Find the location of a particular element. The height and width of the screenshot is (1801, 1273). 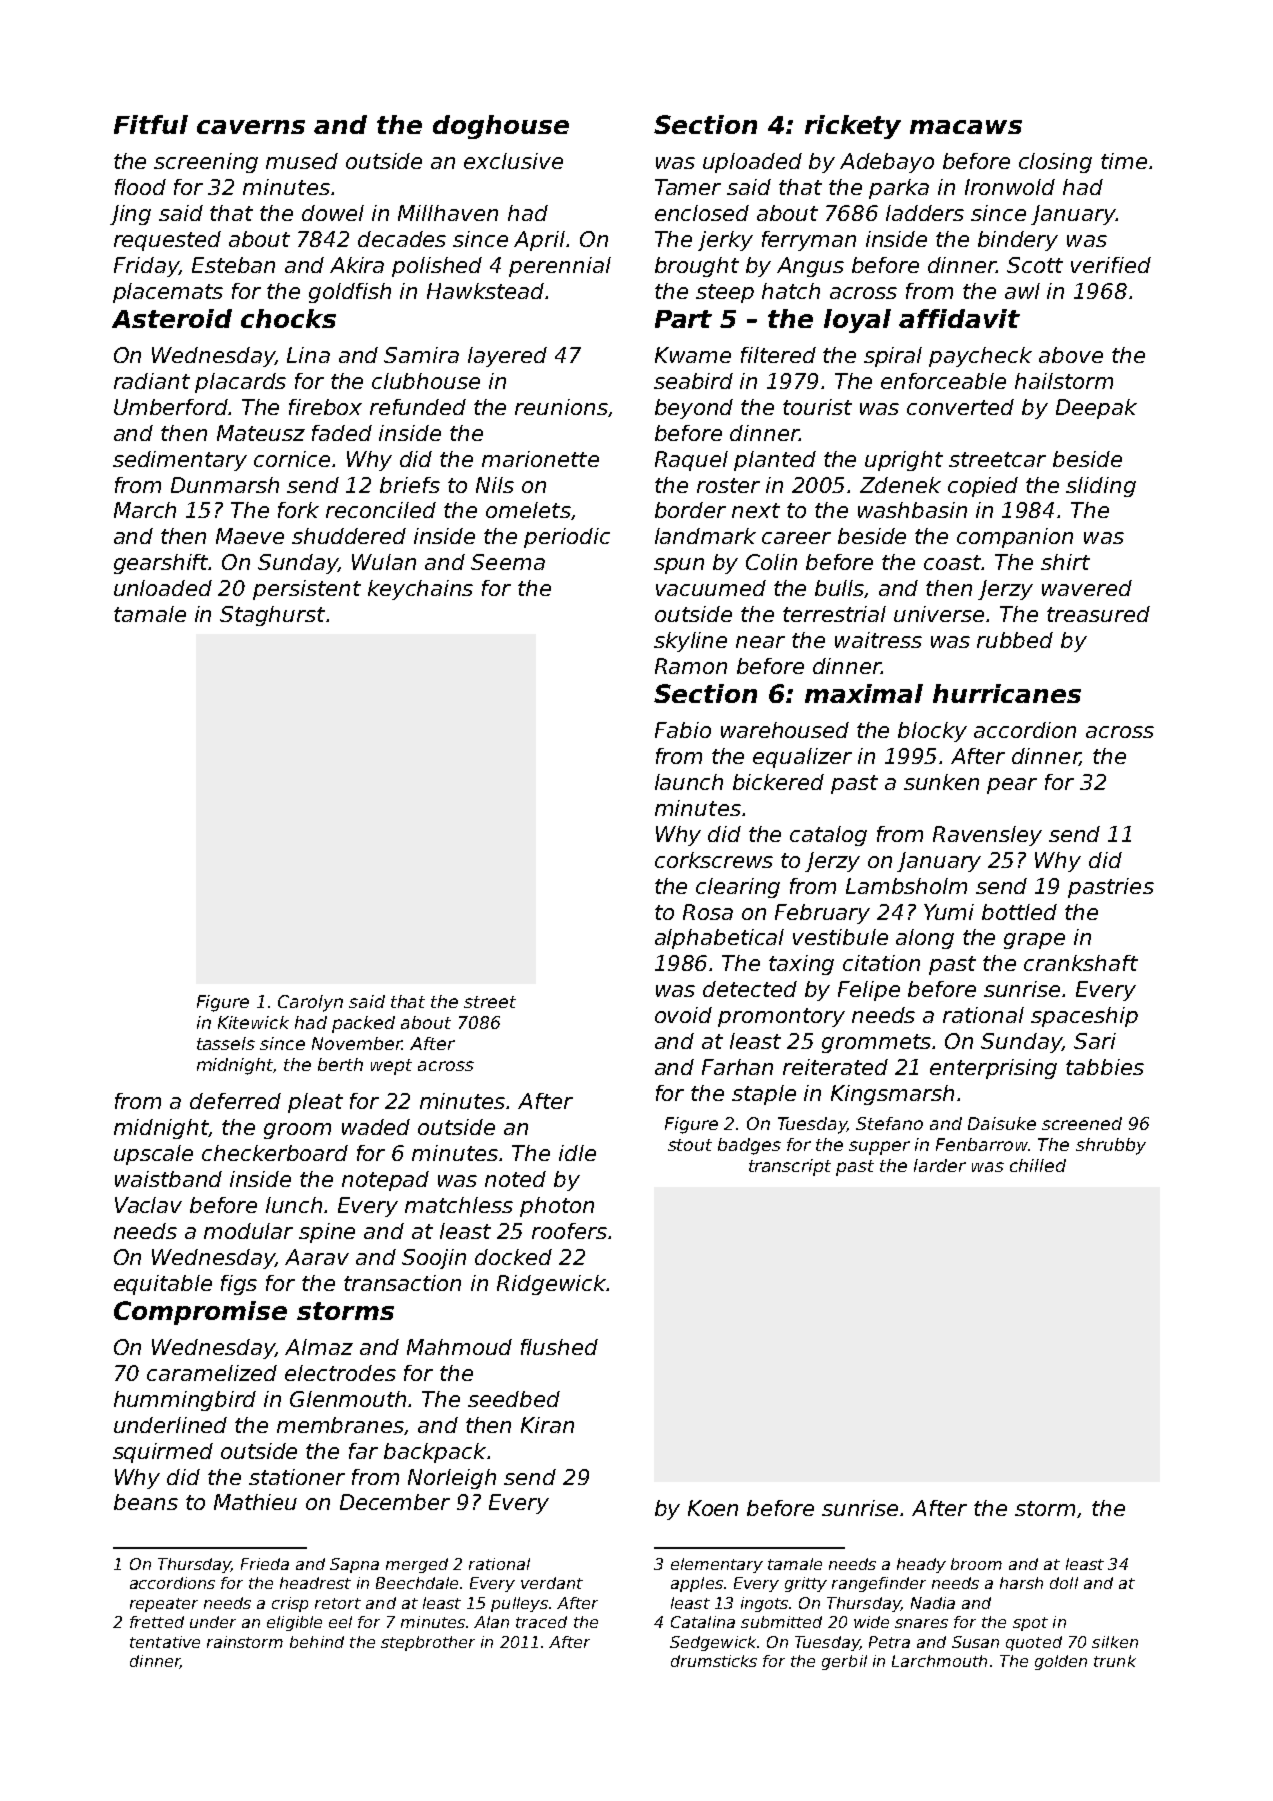

rickety is located at coordinates (853, 127).
